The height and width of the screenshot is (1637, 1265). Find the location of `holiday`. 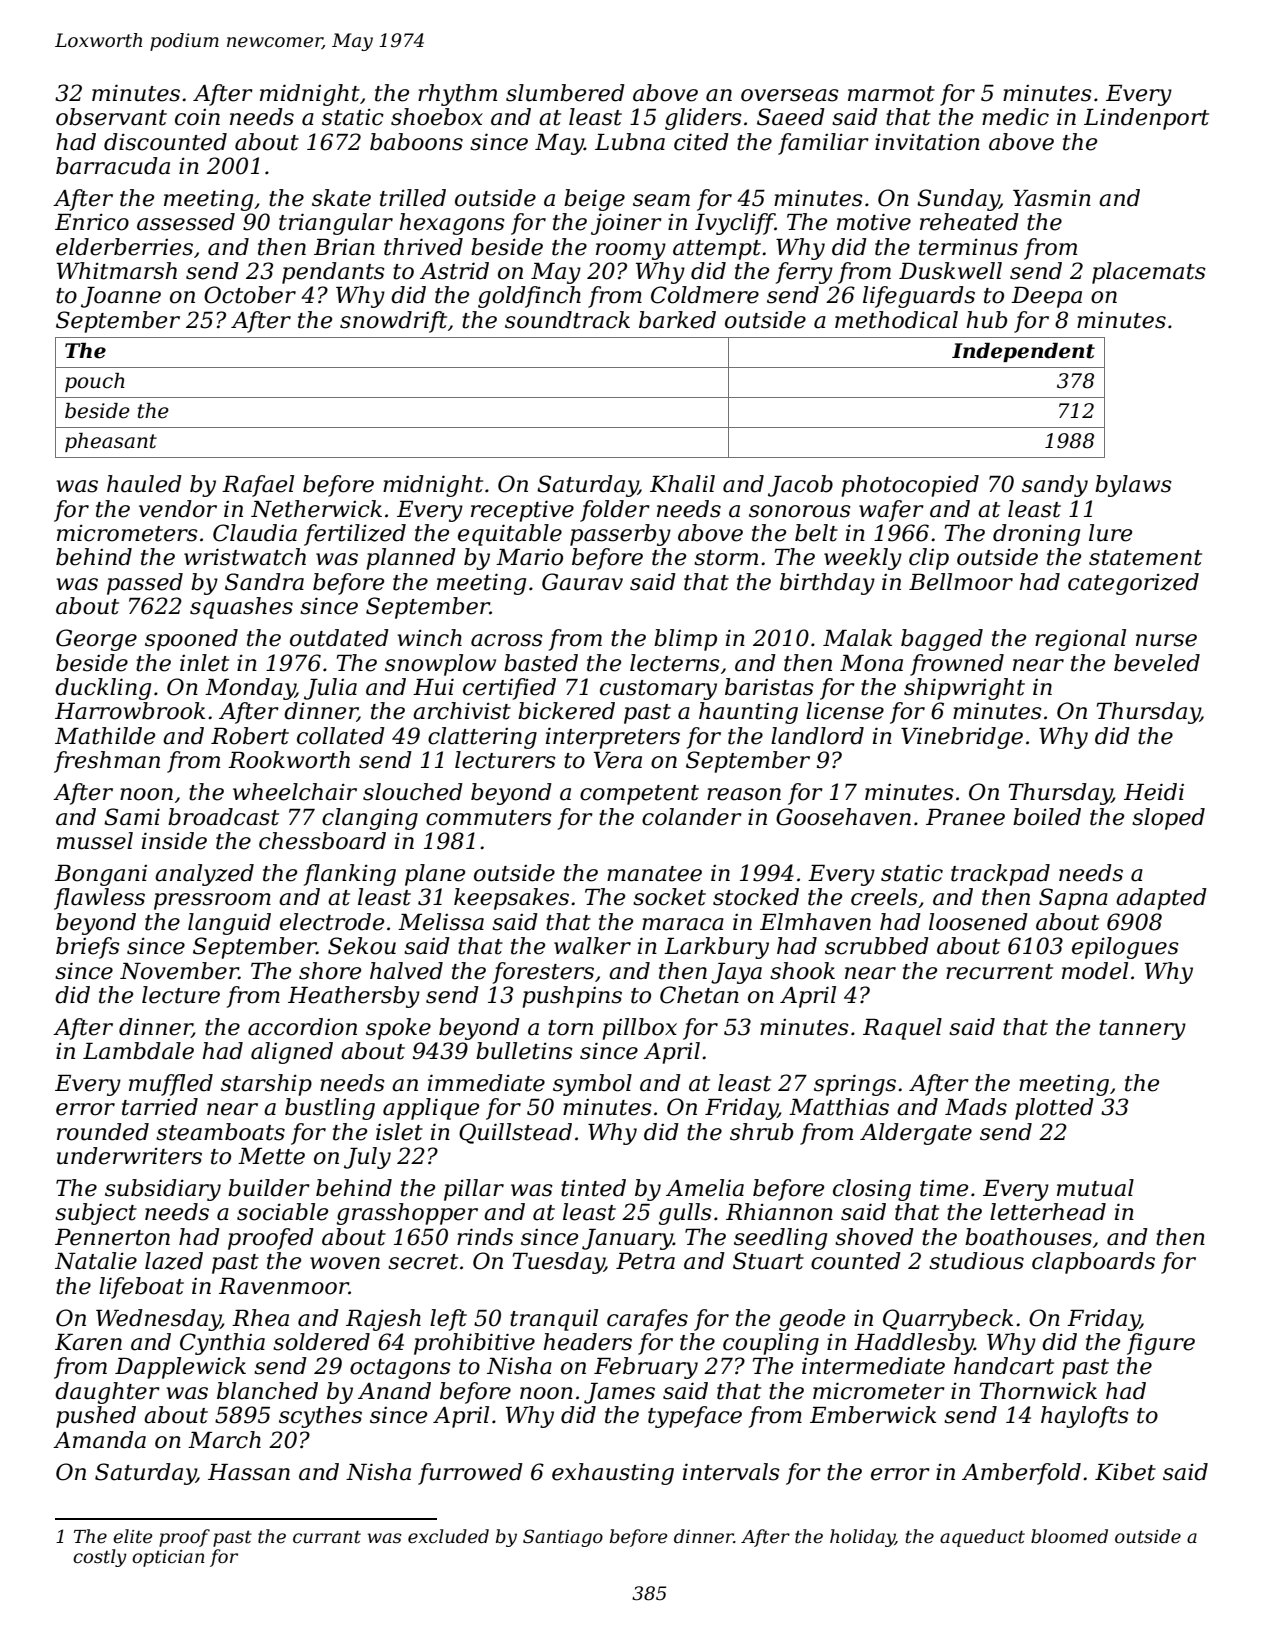

holiday is located at coordinates (862, 1538).
